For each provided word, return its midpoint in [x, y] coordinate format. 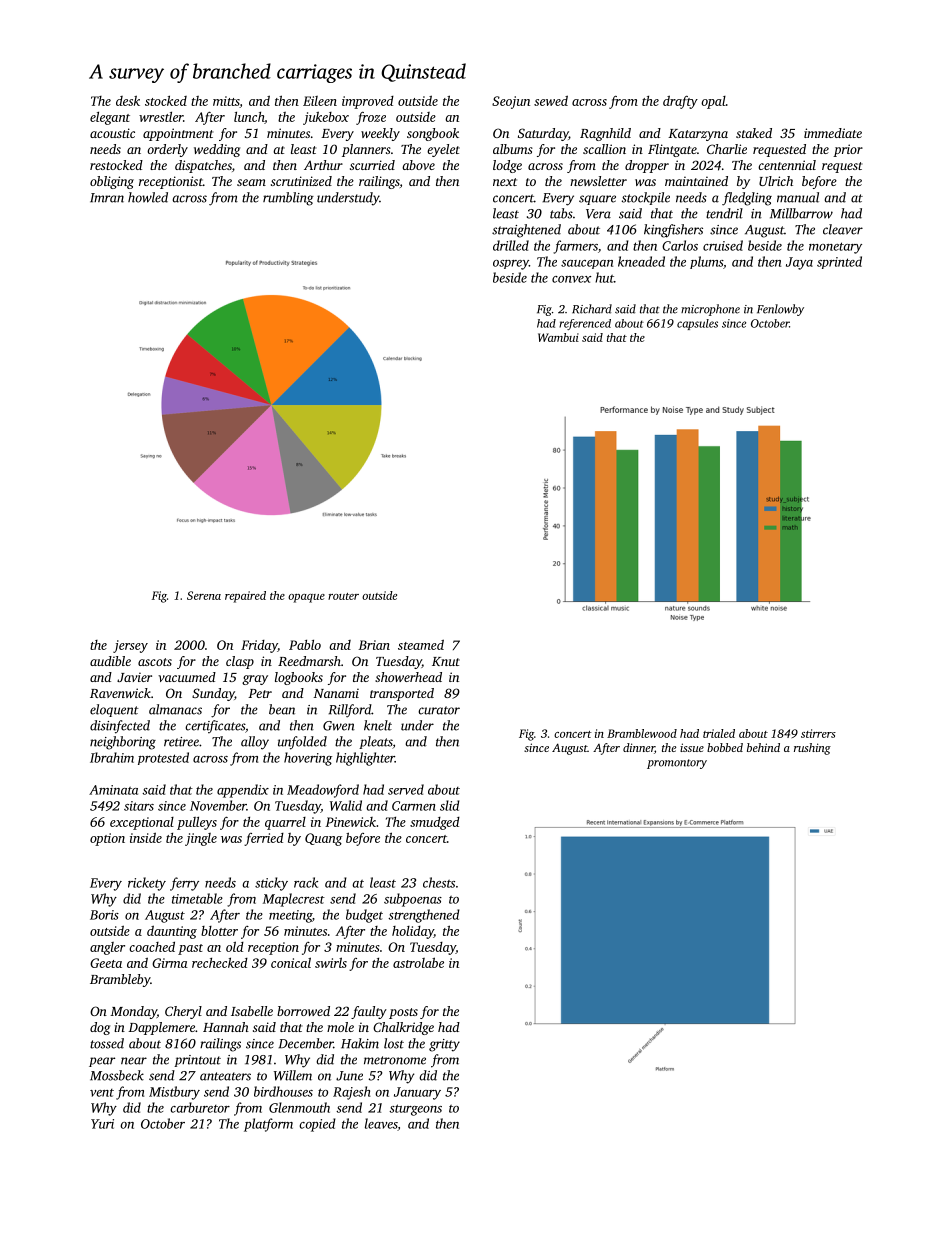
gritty [444, 1045]
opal [713, 102]
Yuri [102, 1124]
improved [368, 102]
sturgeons [415, 1110]
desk [128, 100]
